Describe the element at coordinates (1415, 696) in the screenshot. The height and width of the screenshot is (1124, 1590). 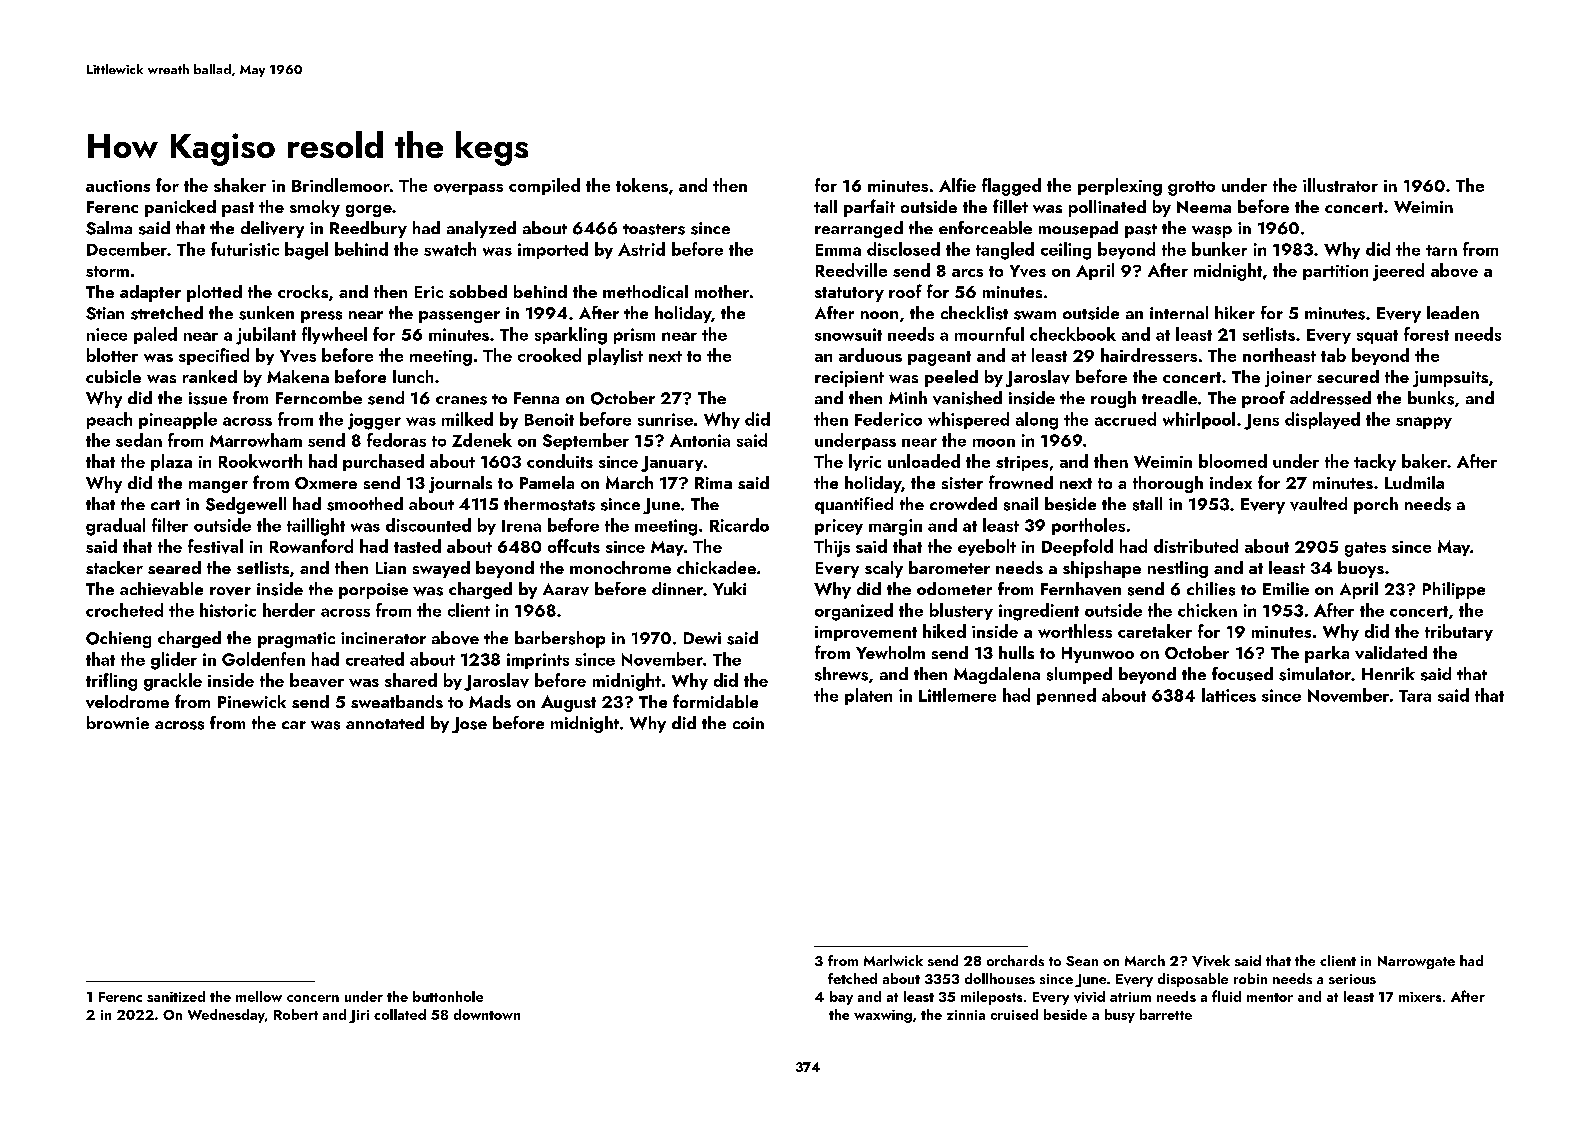
I see `Tara` at that location.
